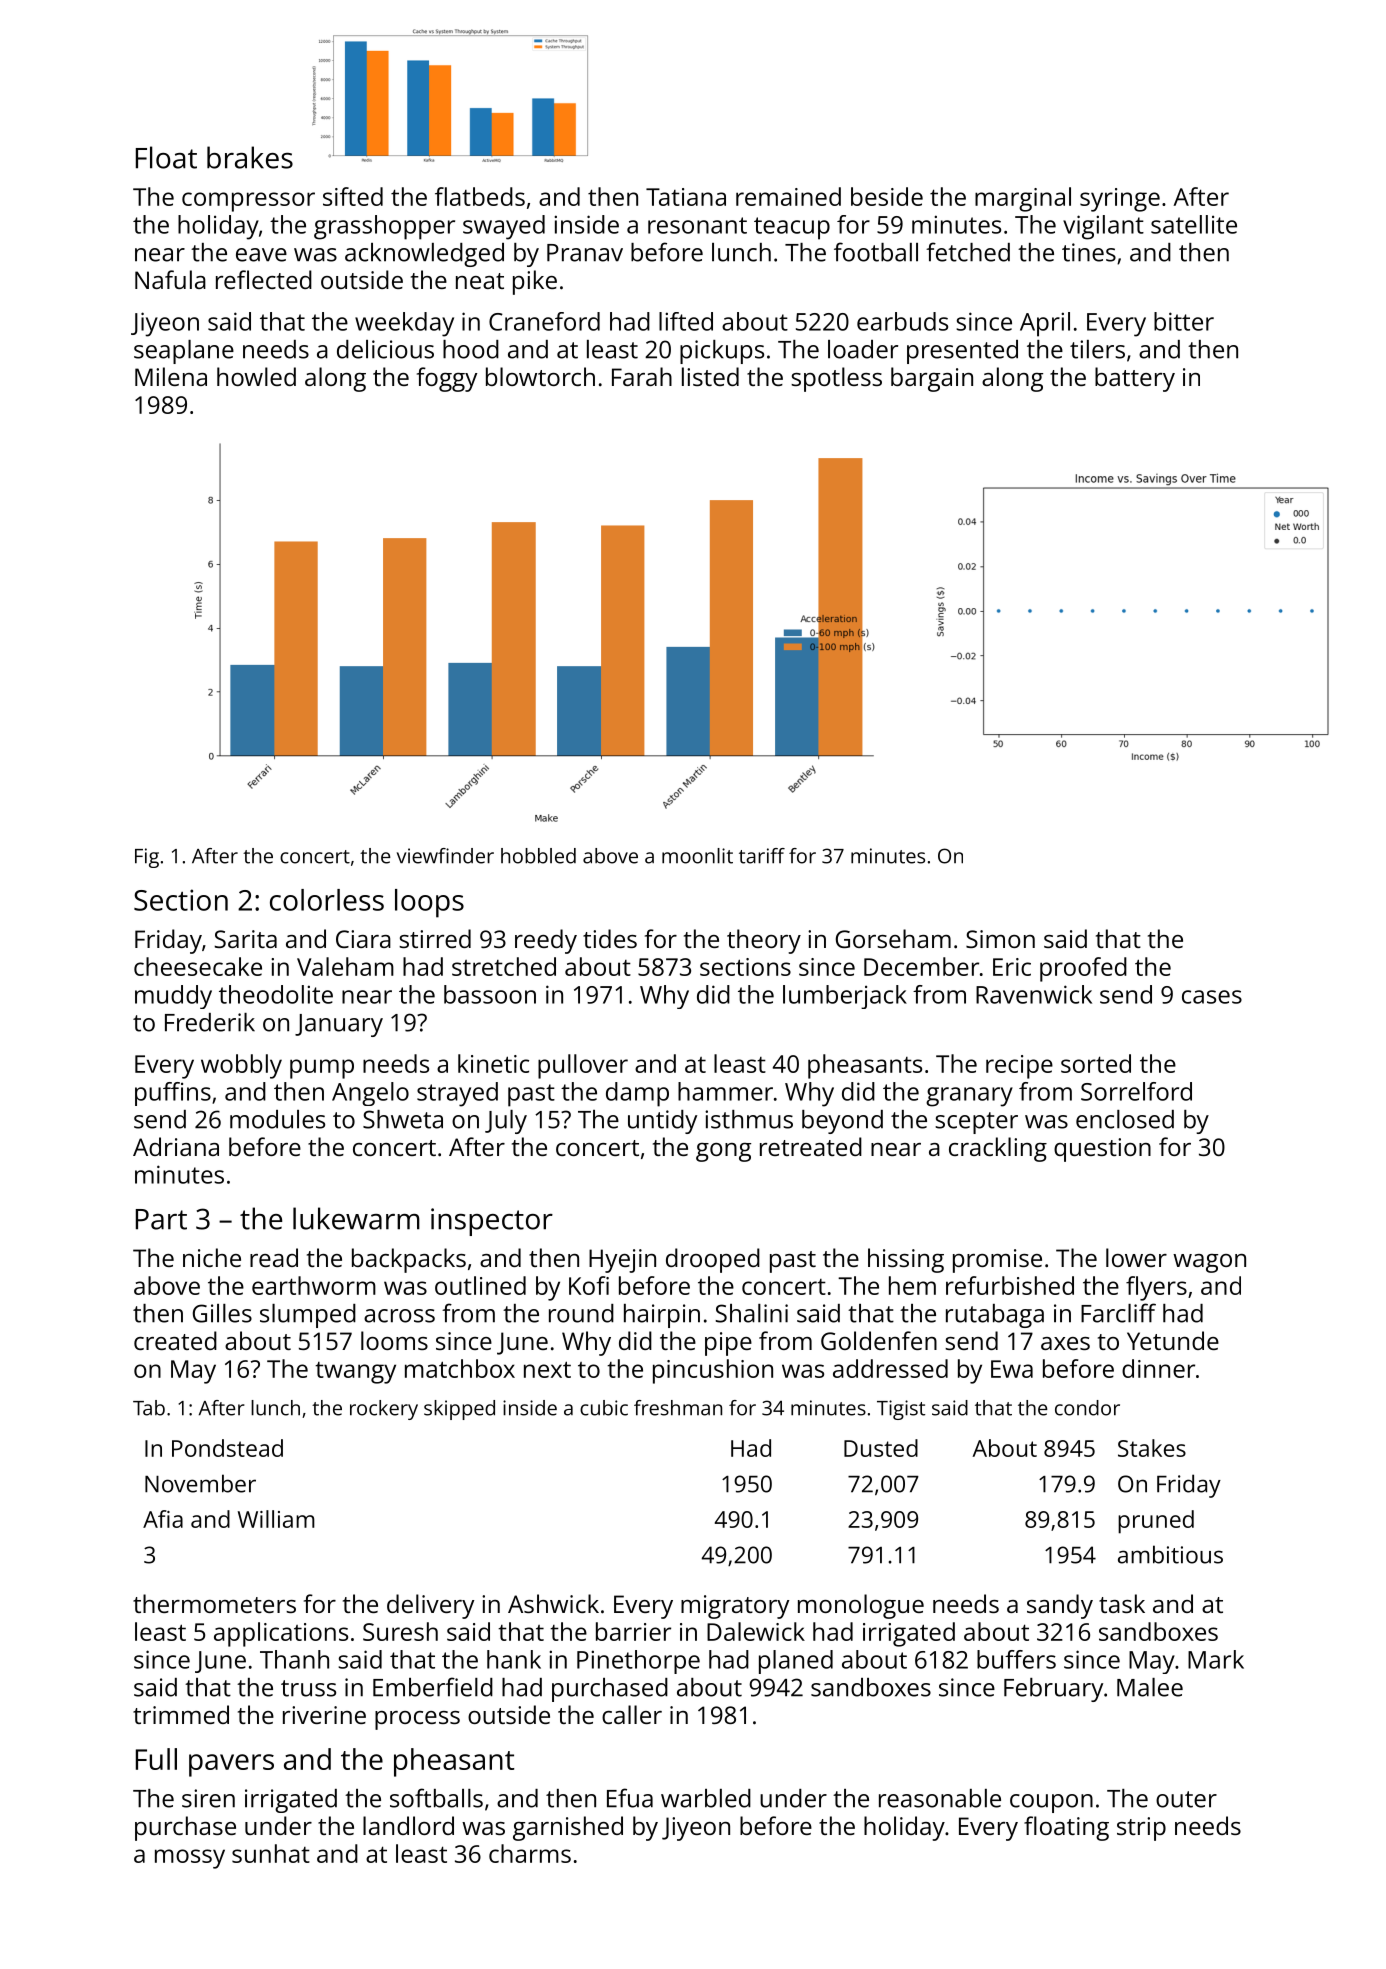 The height and width of the screenshot is (1969, 1386). Describe the element at coordinates (722, 352) in the screenshot. I see `pickups` at that location.
